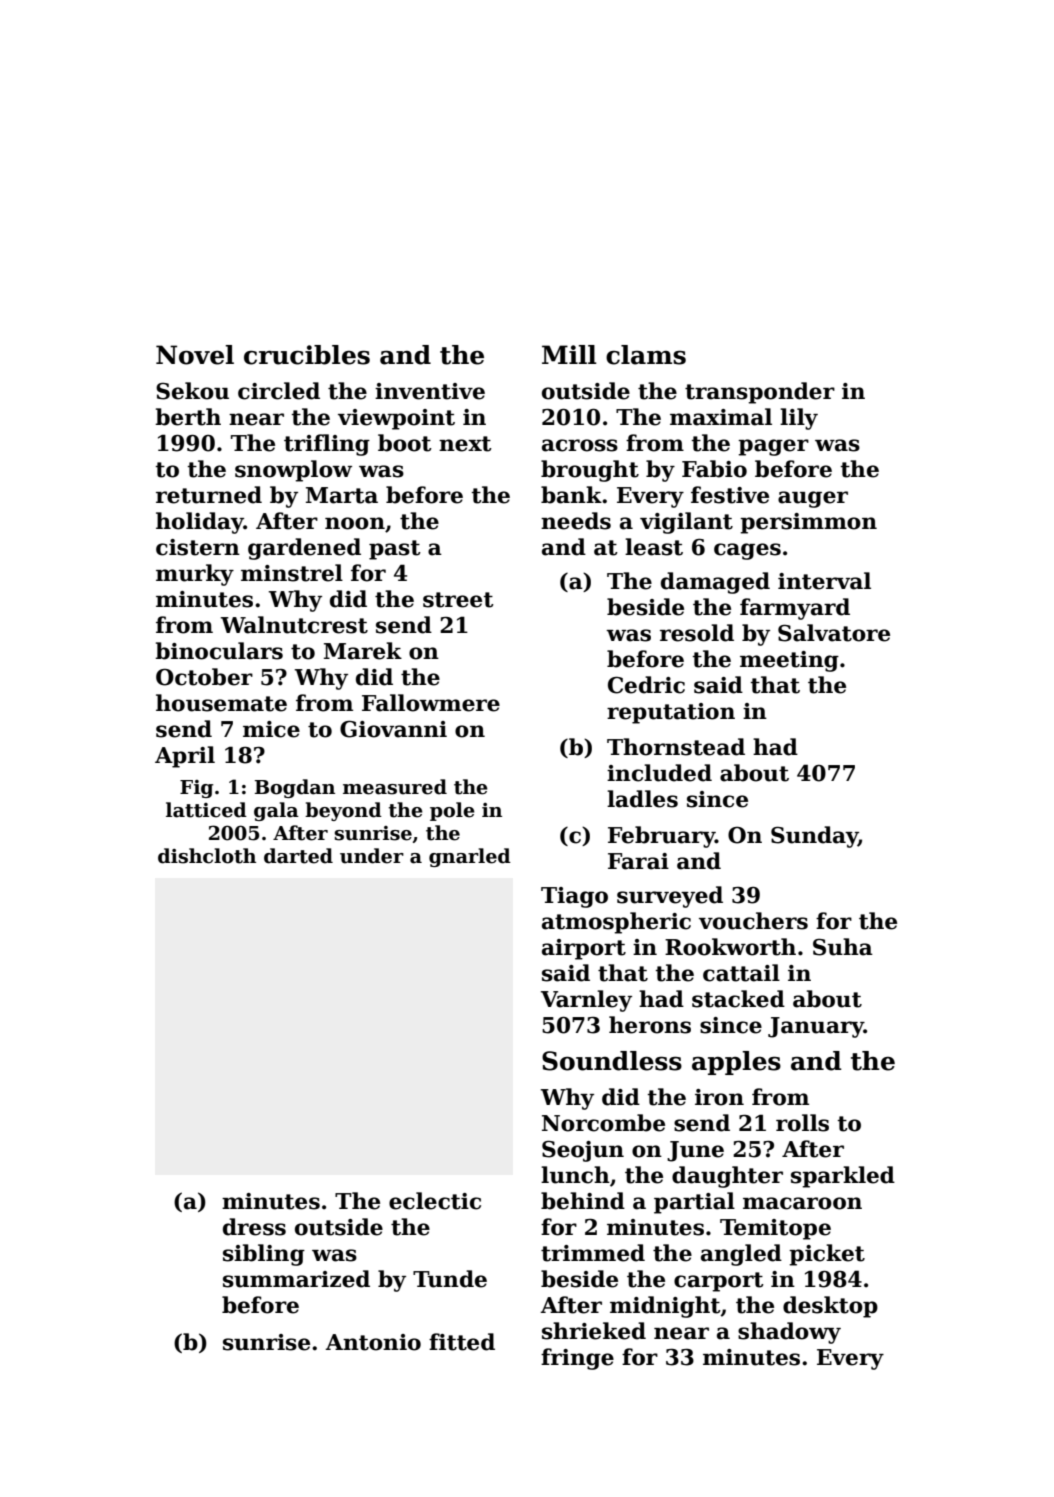  Describe the element at coordinates (307, 355) in the document. I see `crucibles` at that location.
